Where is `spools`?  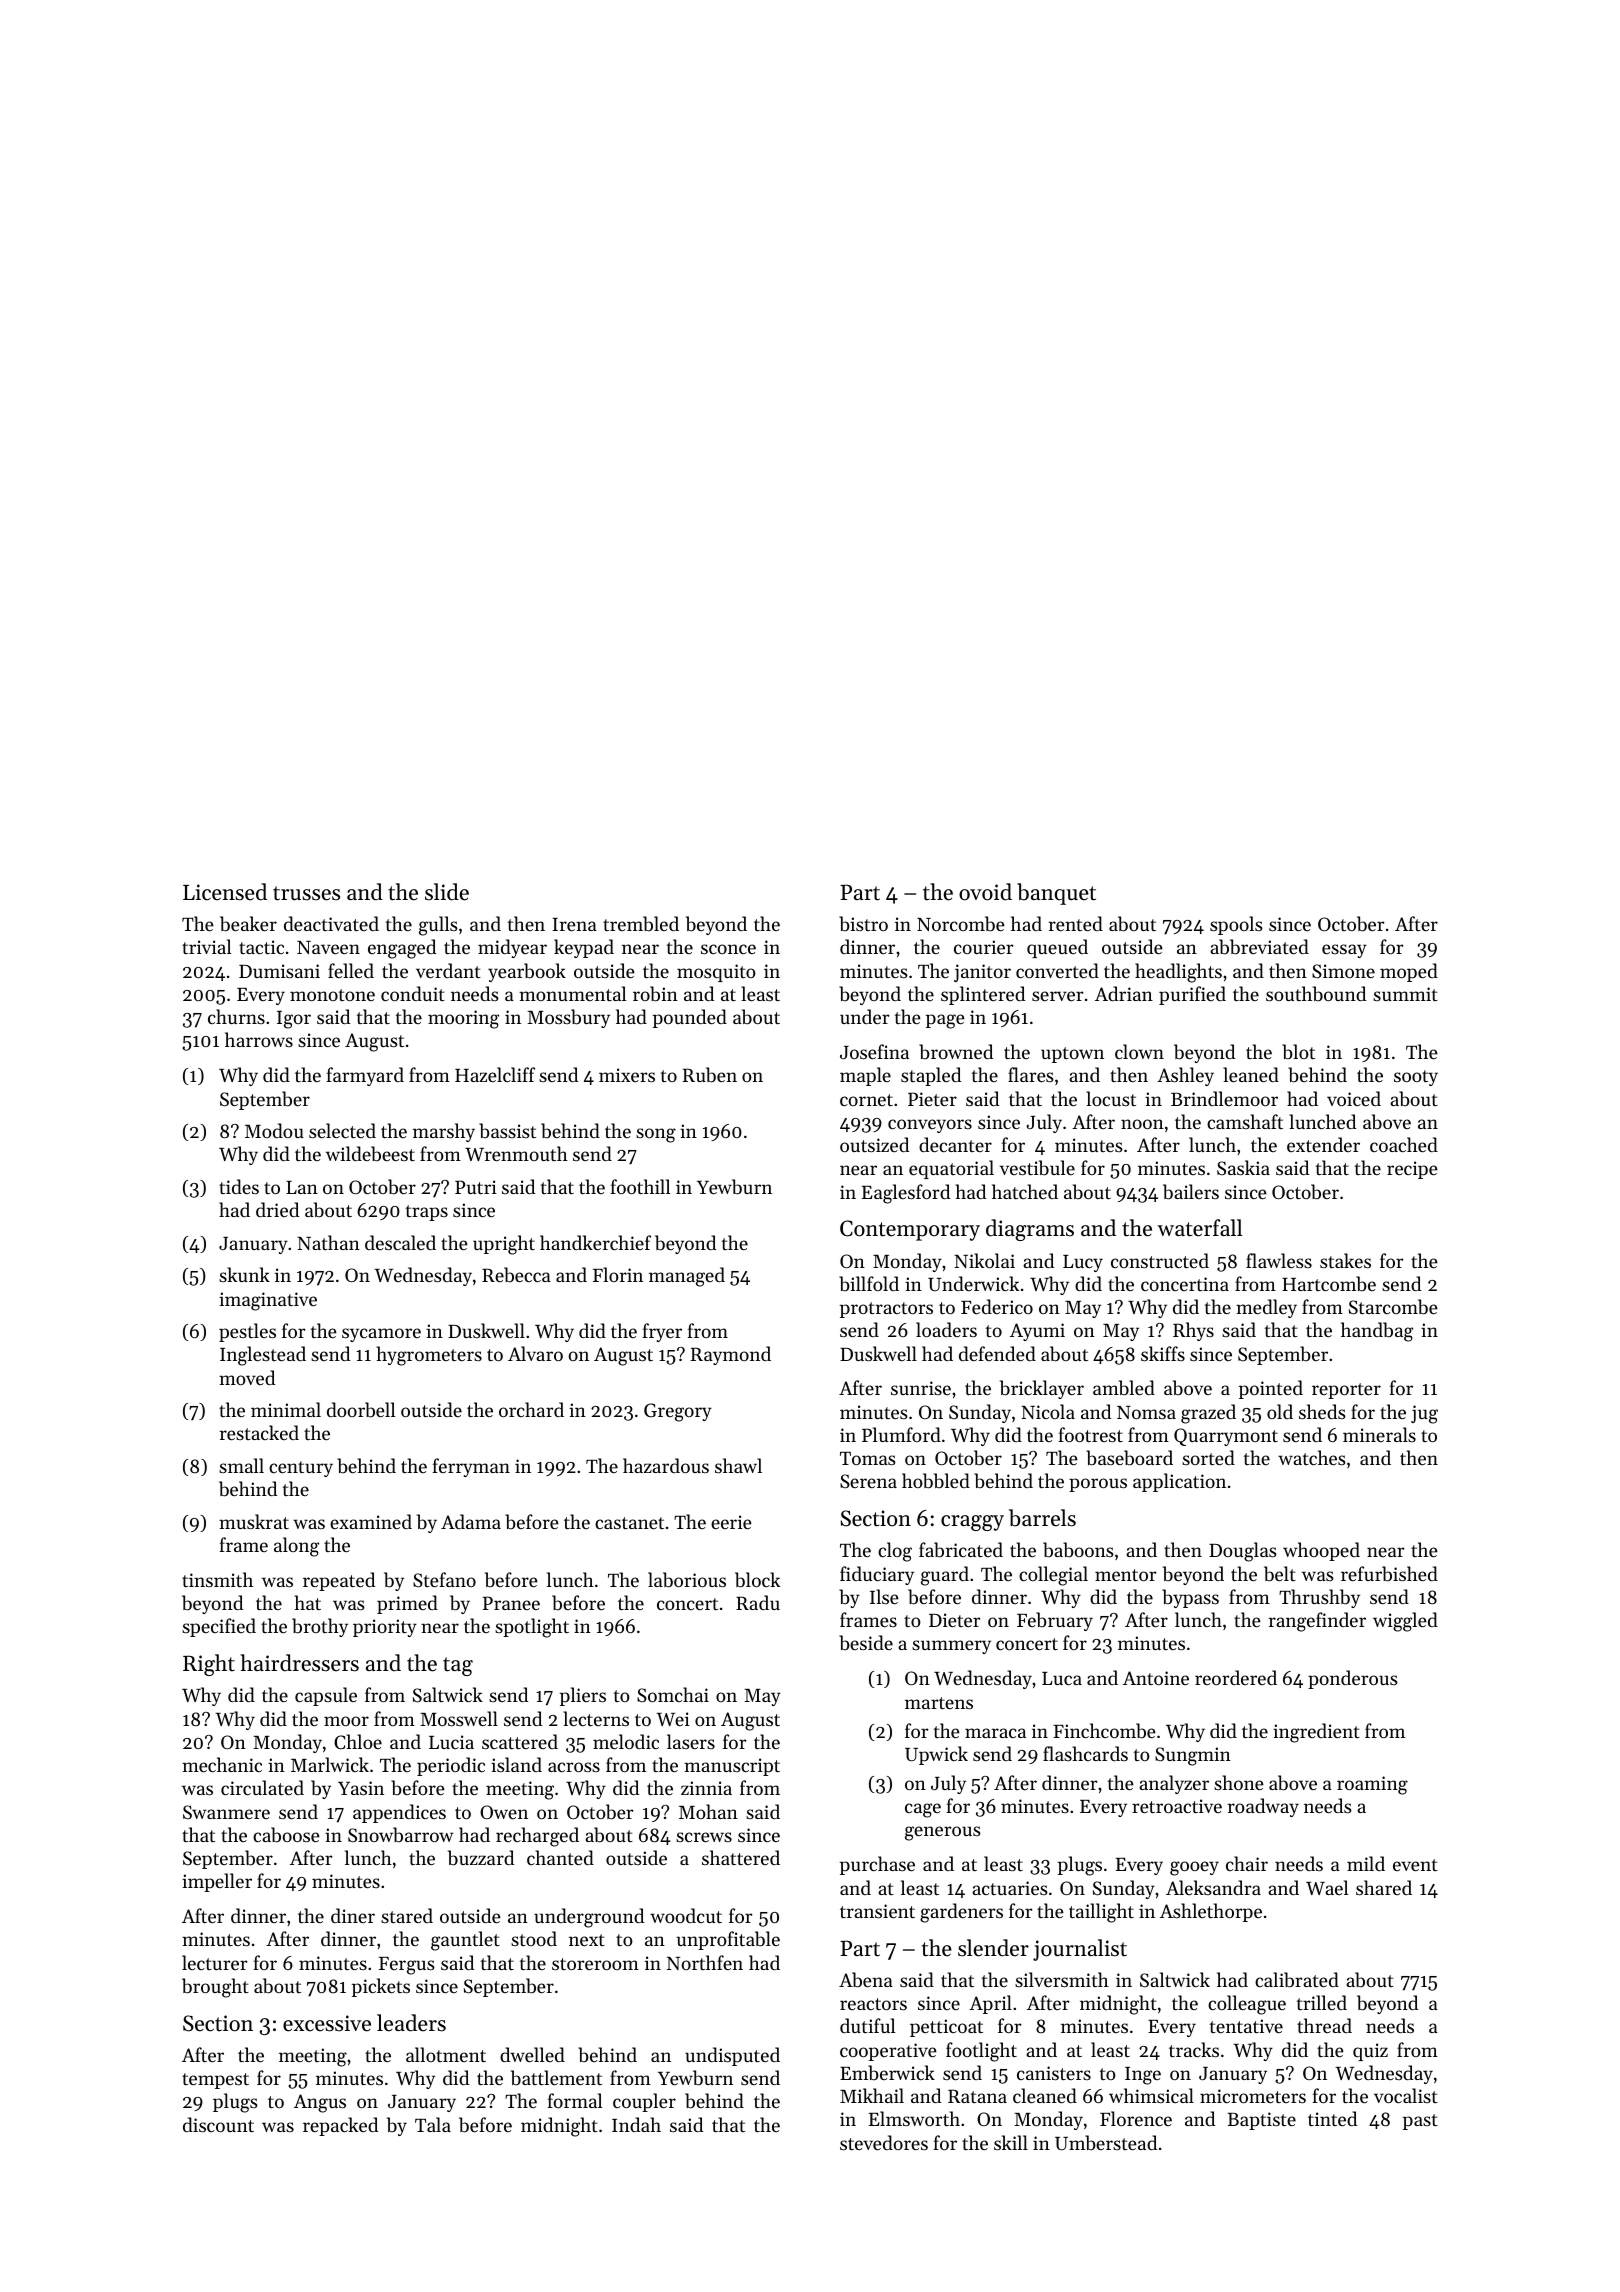
spools is located at coordinates (1236, 925).
